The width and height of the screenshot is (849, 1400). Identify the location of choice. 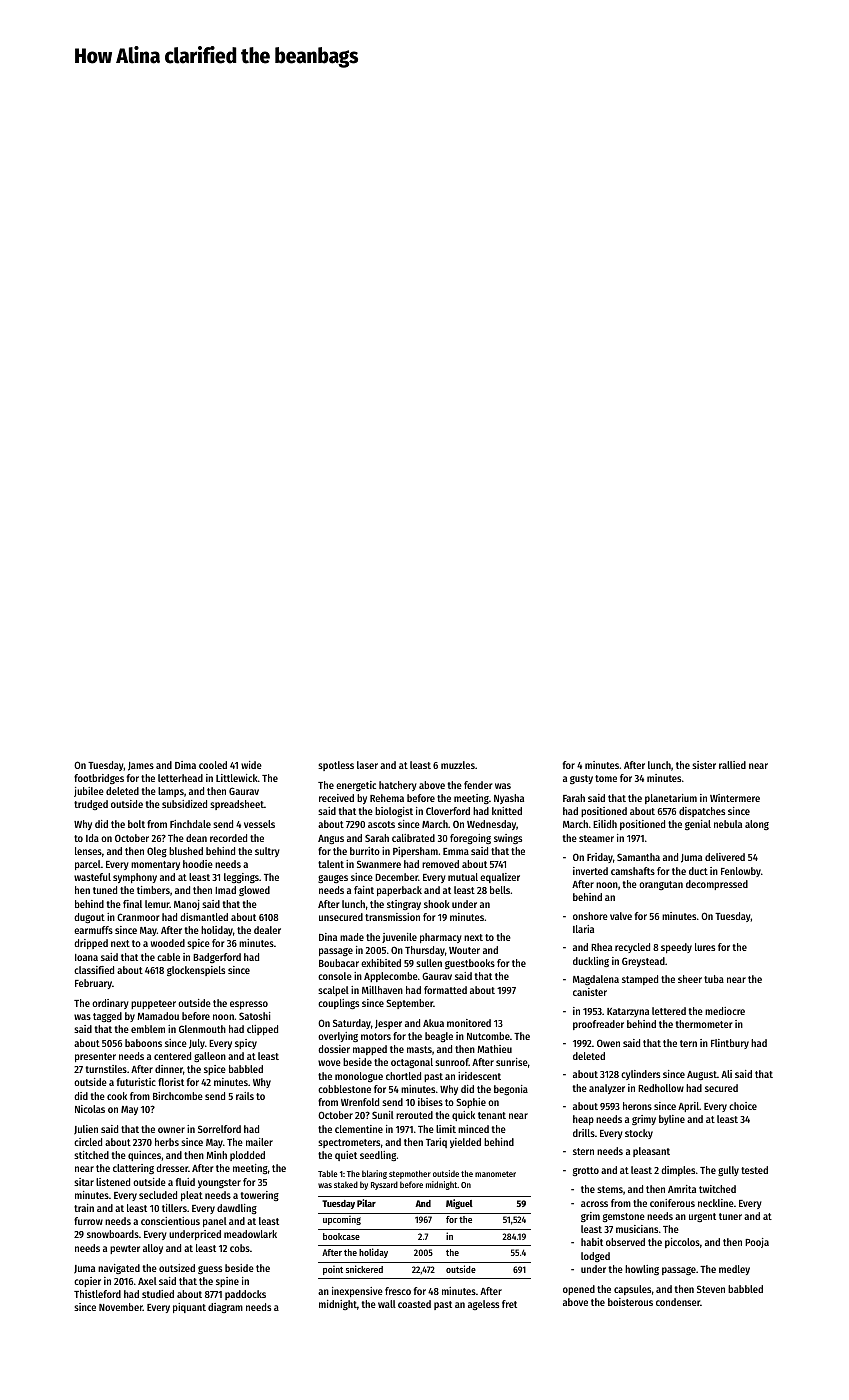
(743, 1106).
